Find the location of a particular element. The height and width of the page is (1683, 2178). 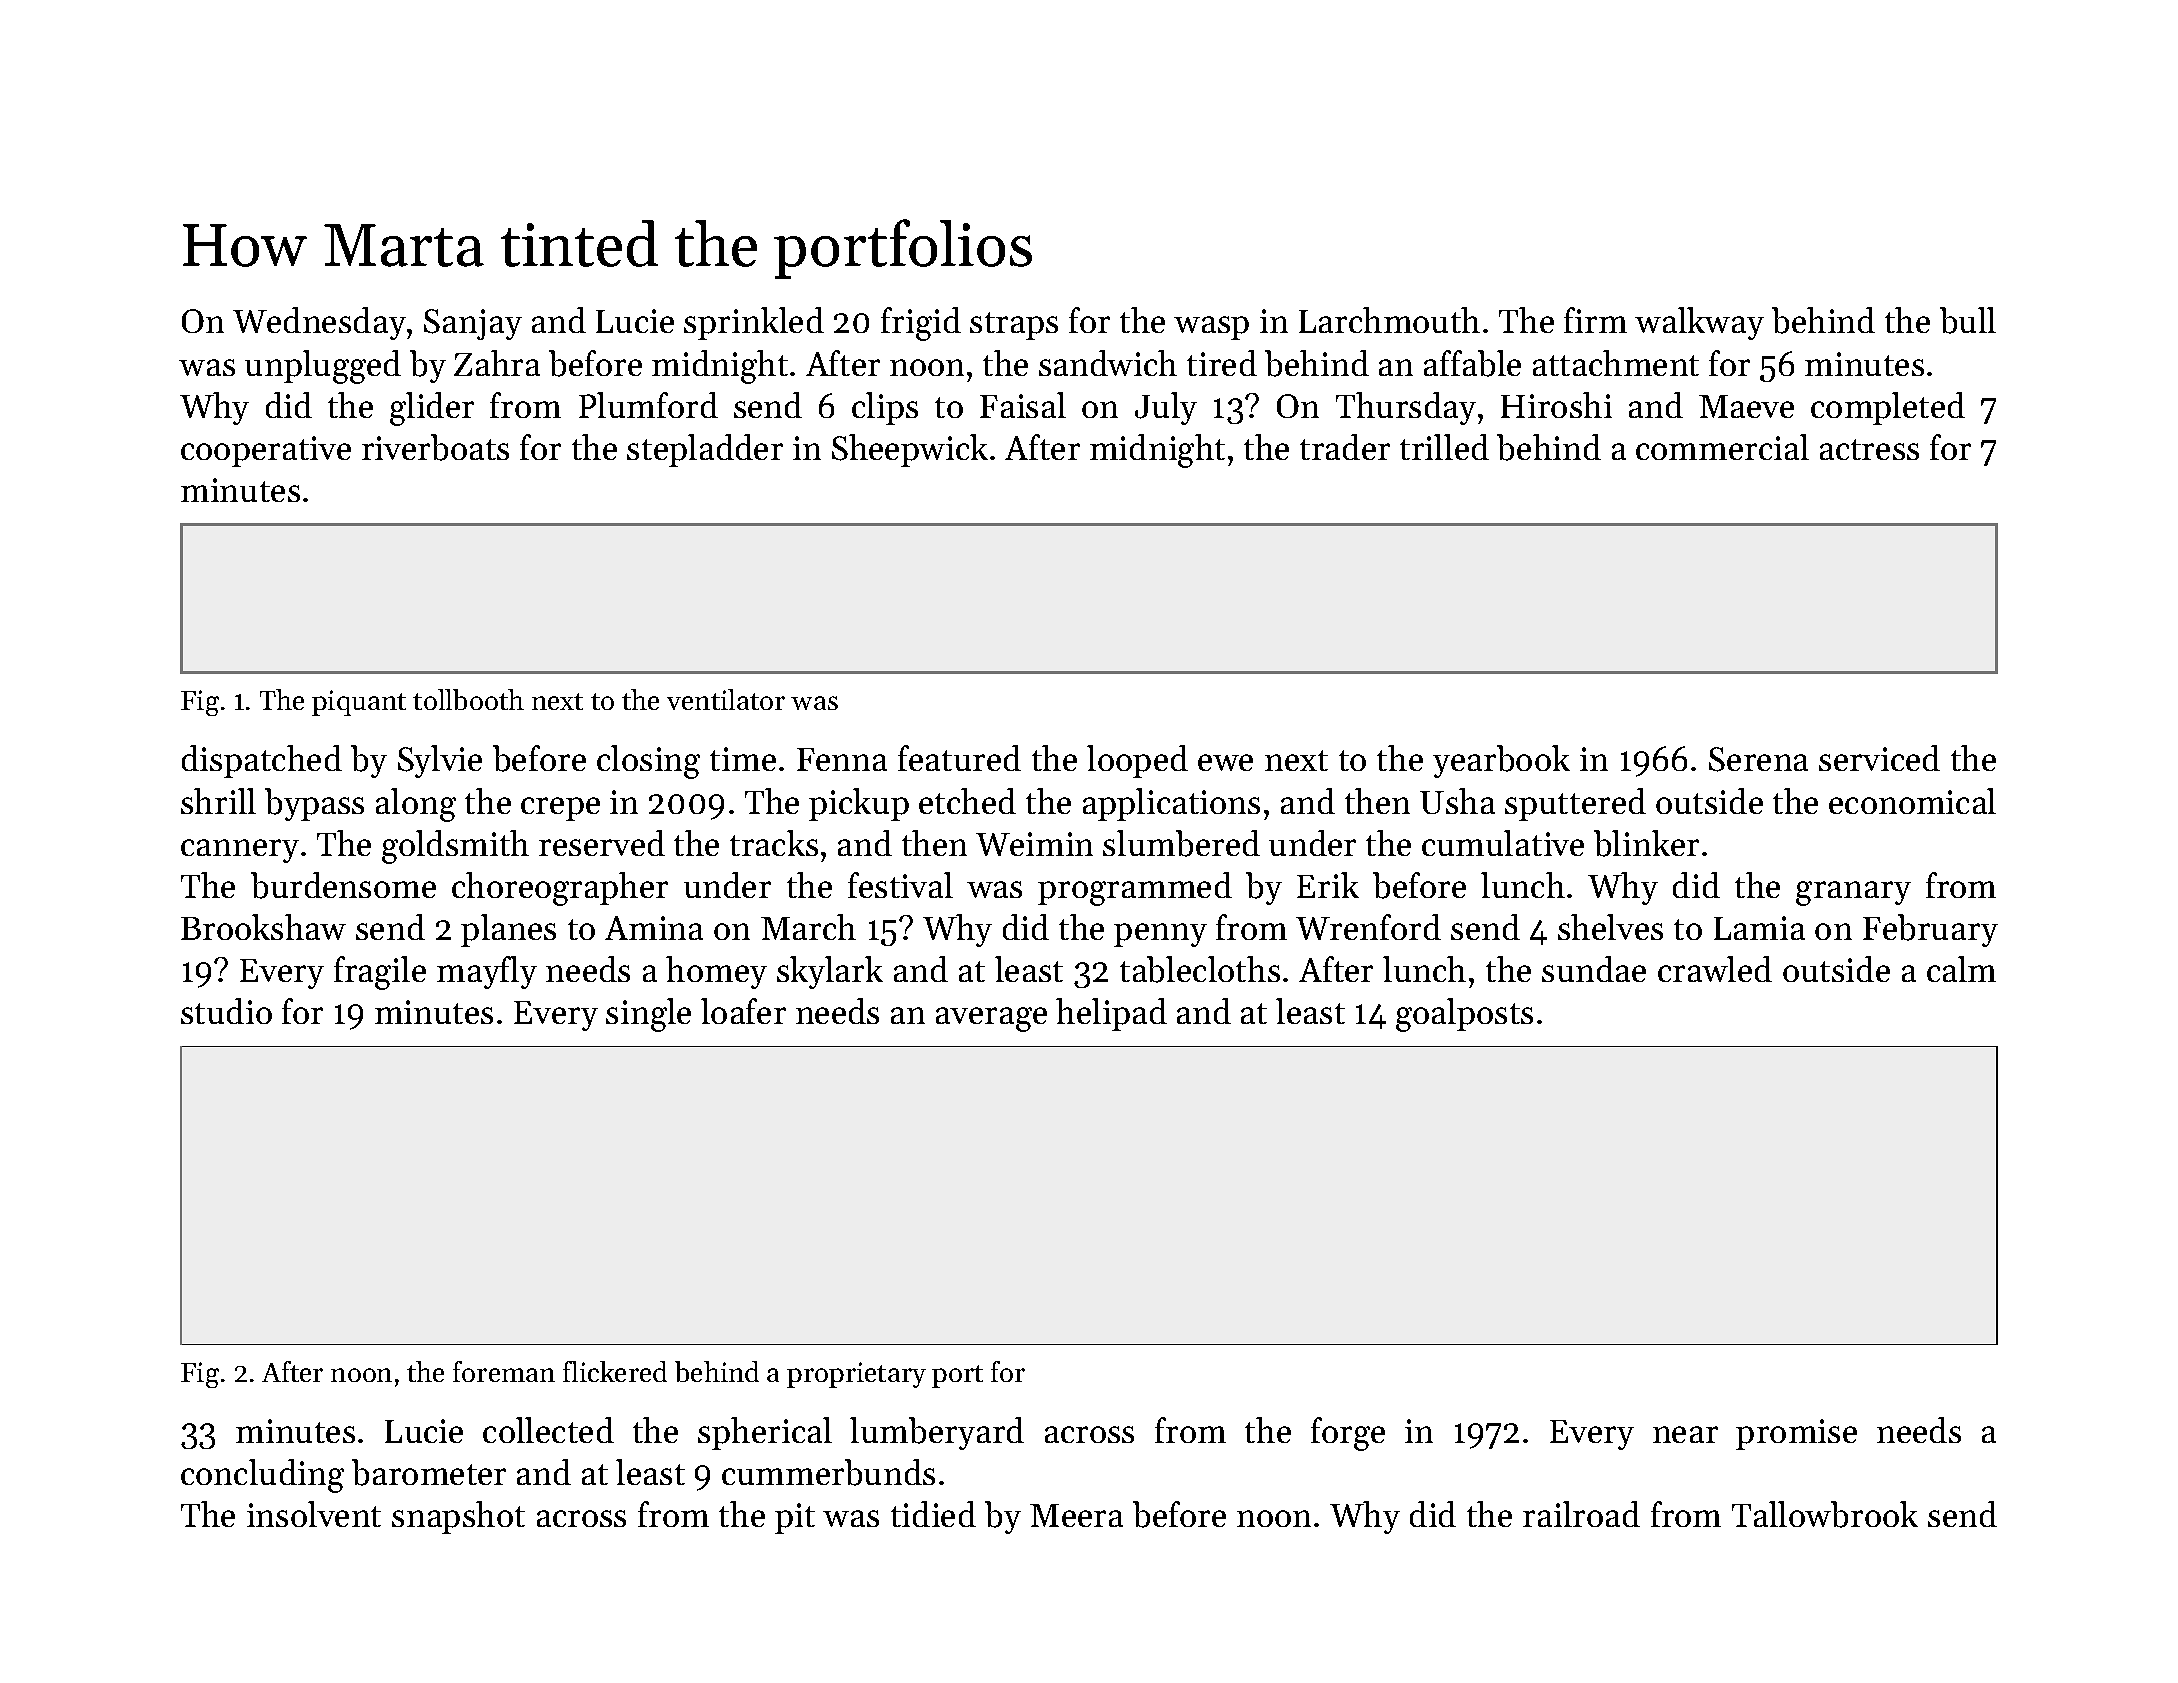

unplugged is located at coordinates (323, 367).
